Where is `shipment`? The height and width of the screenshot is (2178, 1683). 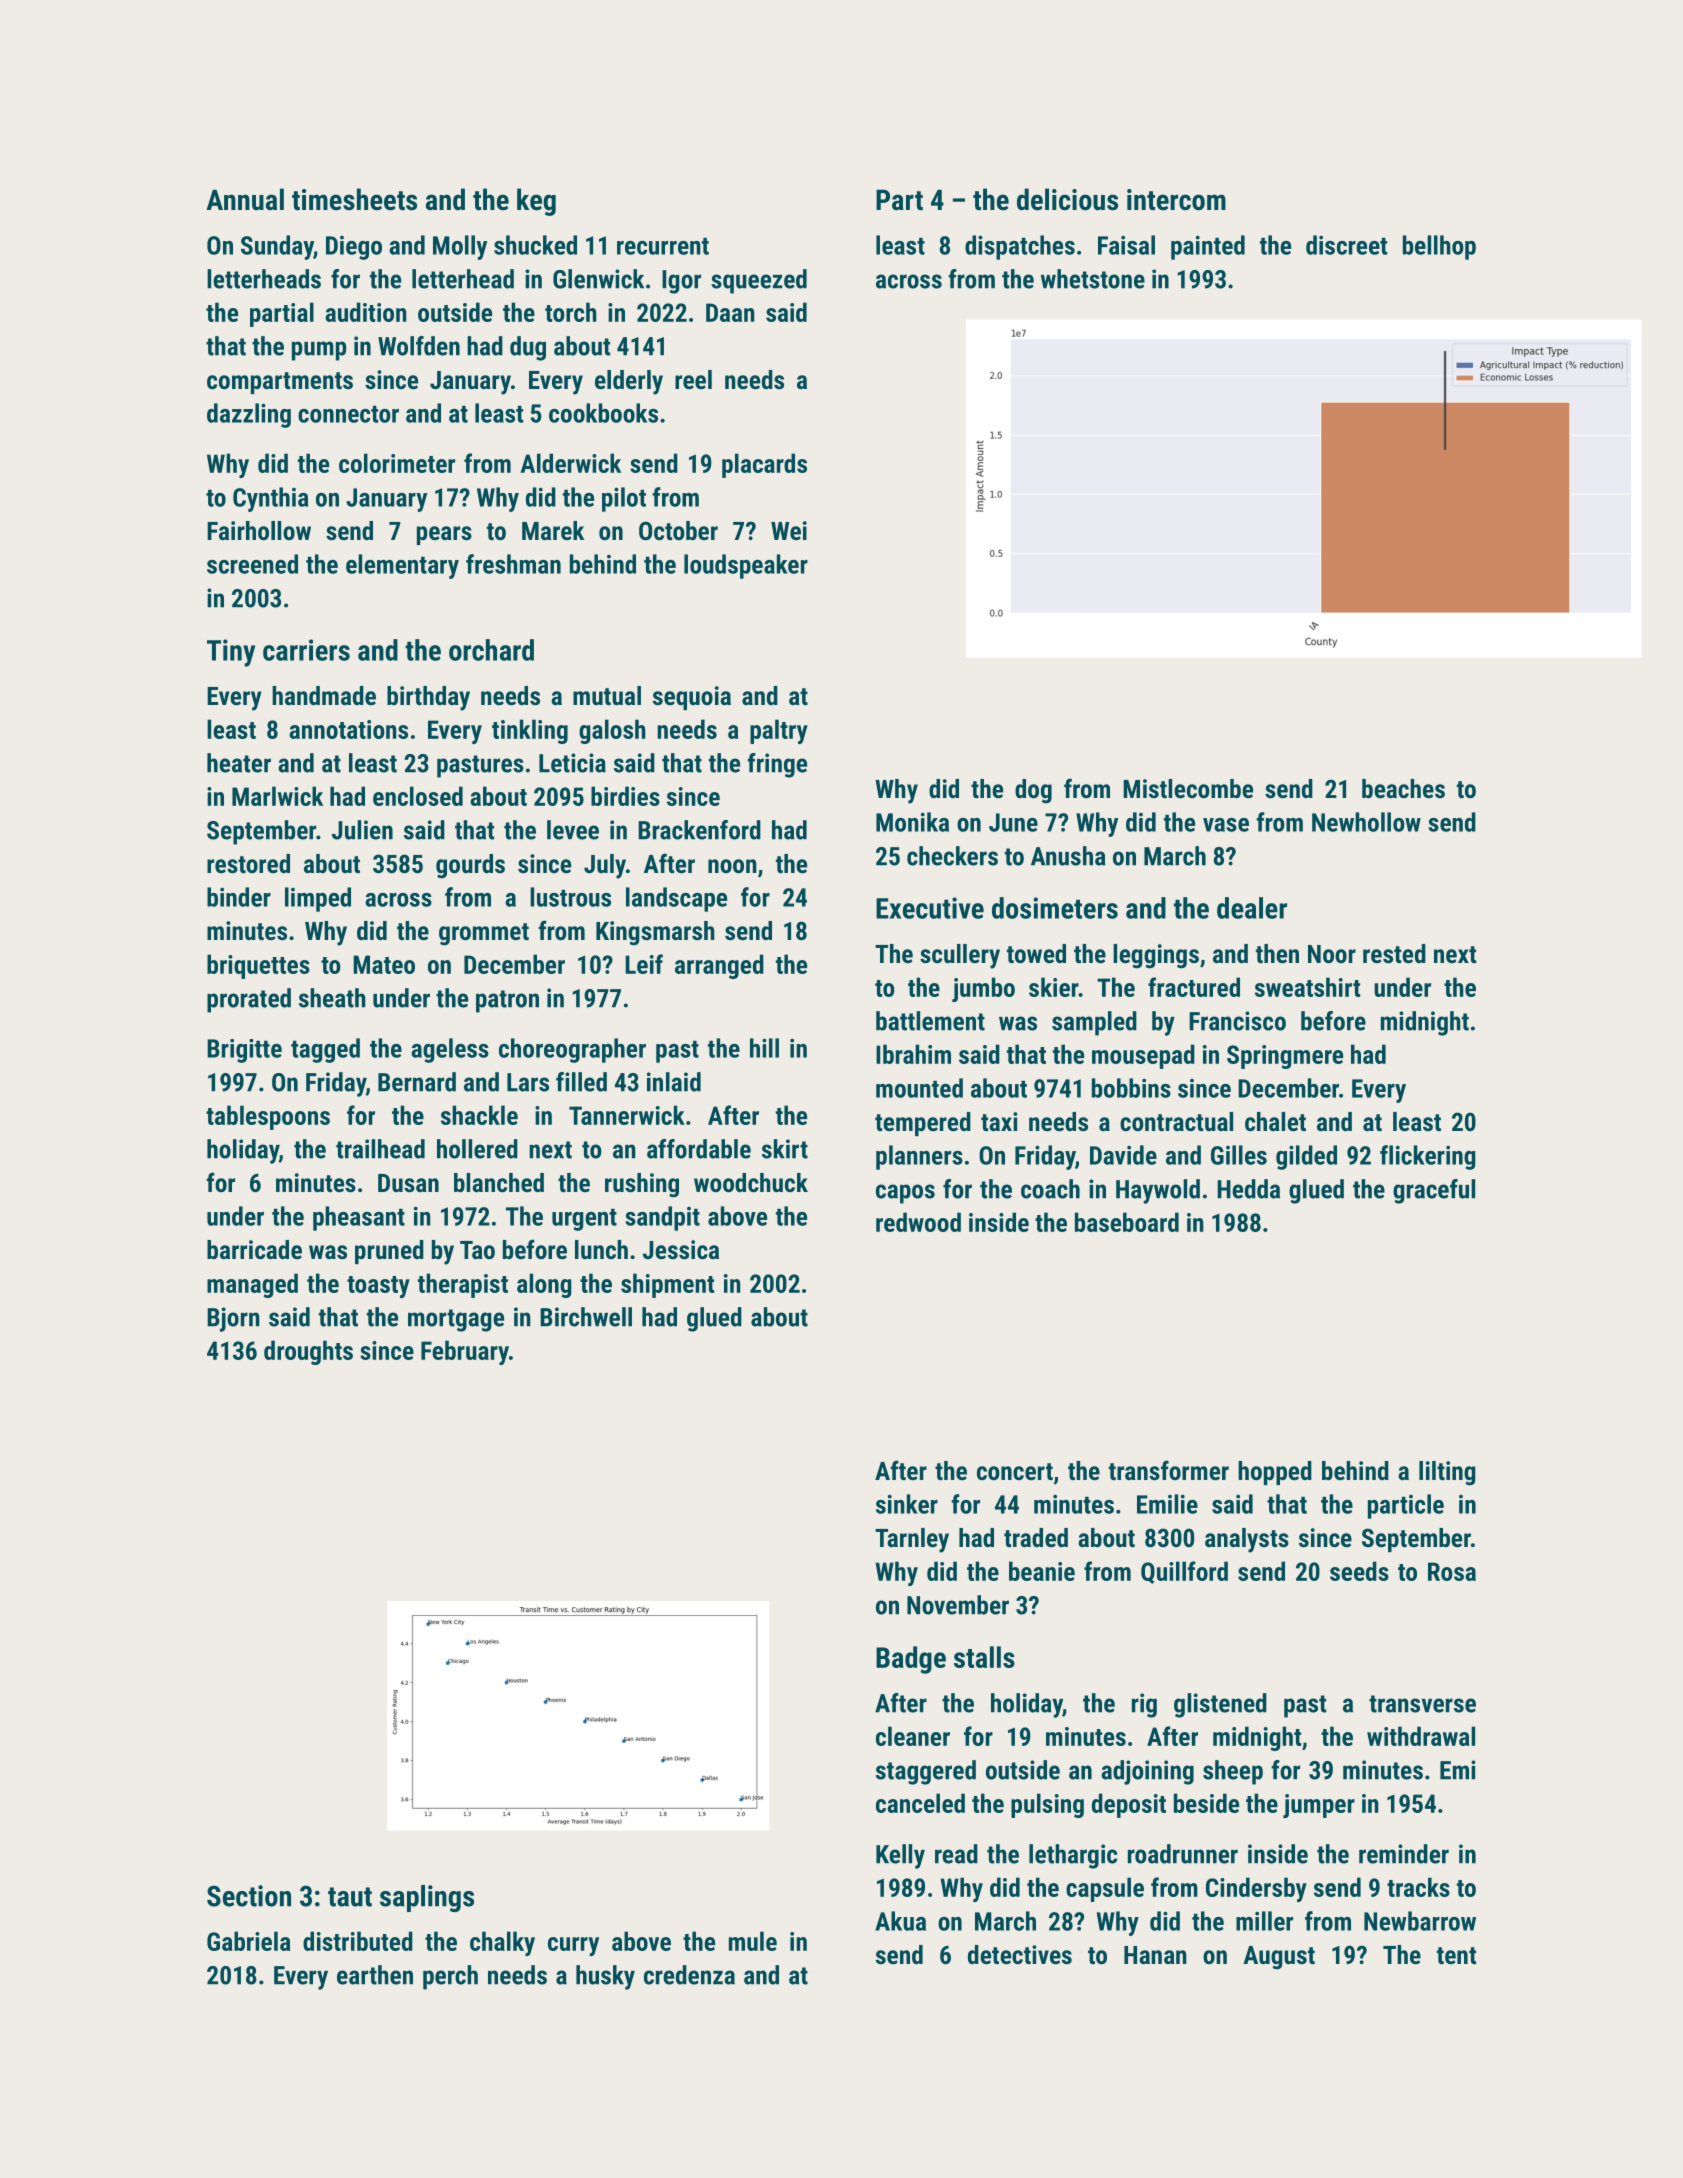 shipment is located at coordinates (667, 1285).
